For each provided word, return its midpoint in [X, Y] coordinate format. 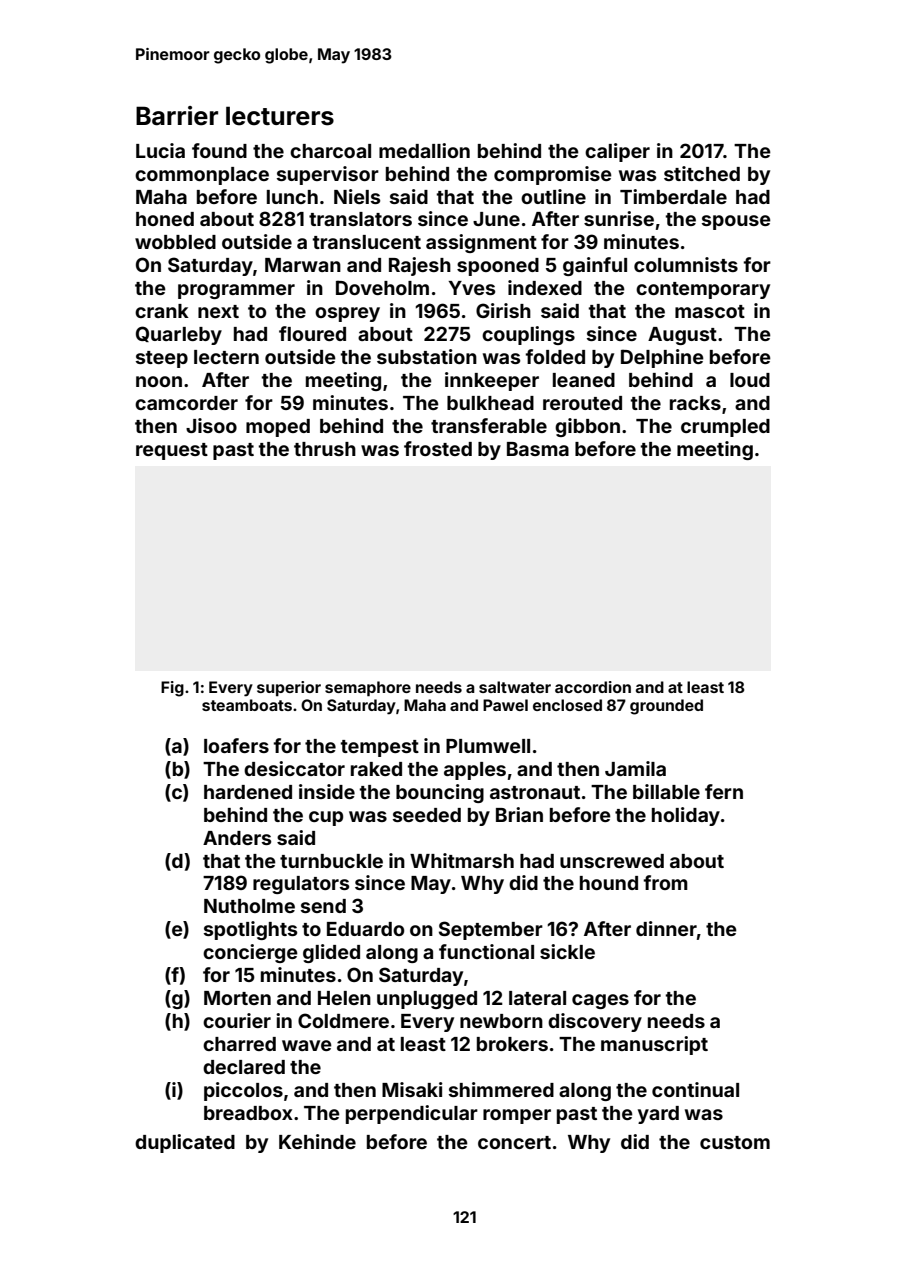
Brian [519, 814]
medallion [424, 150]
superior [289, 688]
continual [695, 1089]
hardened [248, 792]
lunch [292, 197]
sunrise [619, 218]
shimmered [501, 1089]
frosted [438, 448]
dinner [666, 928]
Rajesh [420, 266]
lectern [226, 357]
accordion [593, 687]
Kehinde [317, 1141]
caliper [617, 152]
